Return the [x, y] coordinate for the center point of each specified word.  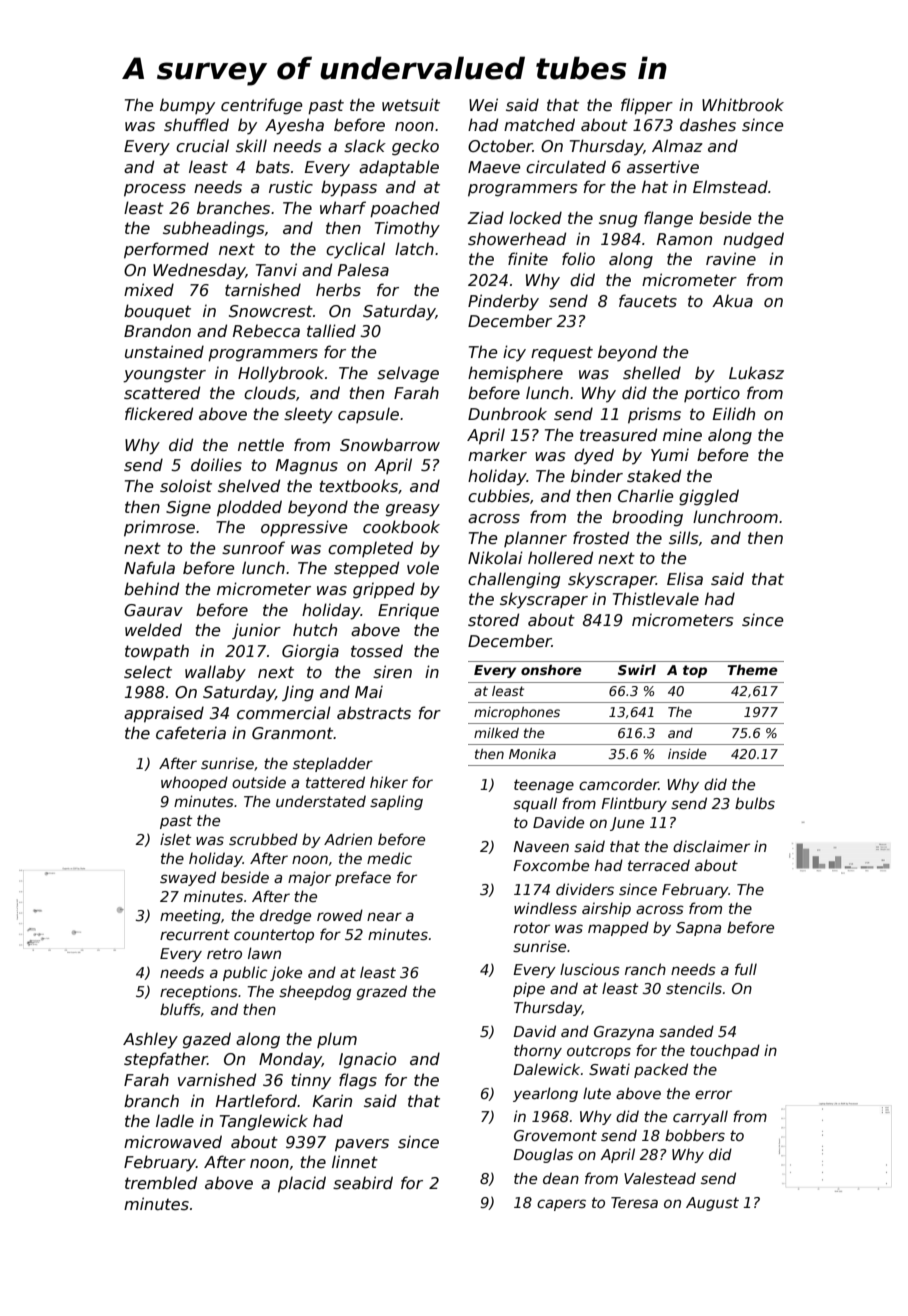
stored [493, 620]
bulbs [755, 803]
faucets [648, 300]
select [148, 672]
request [562, 353]
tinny [311, 1081]
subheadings [214, 229]
